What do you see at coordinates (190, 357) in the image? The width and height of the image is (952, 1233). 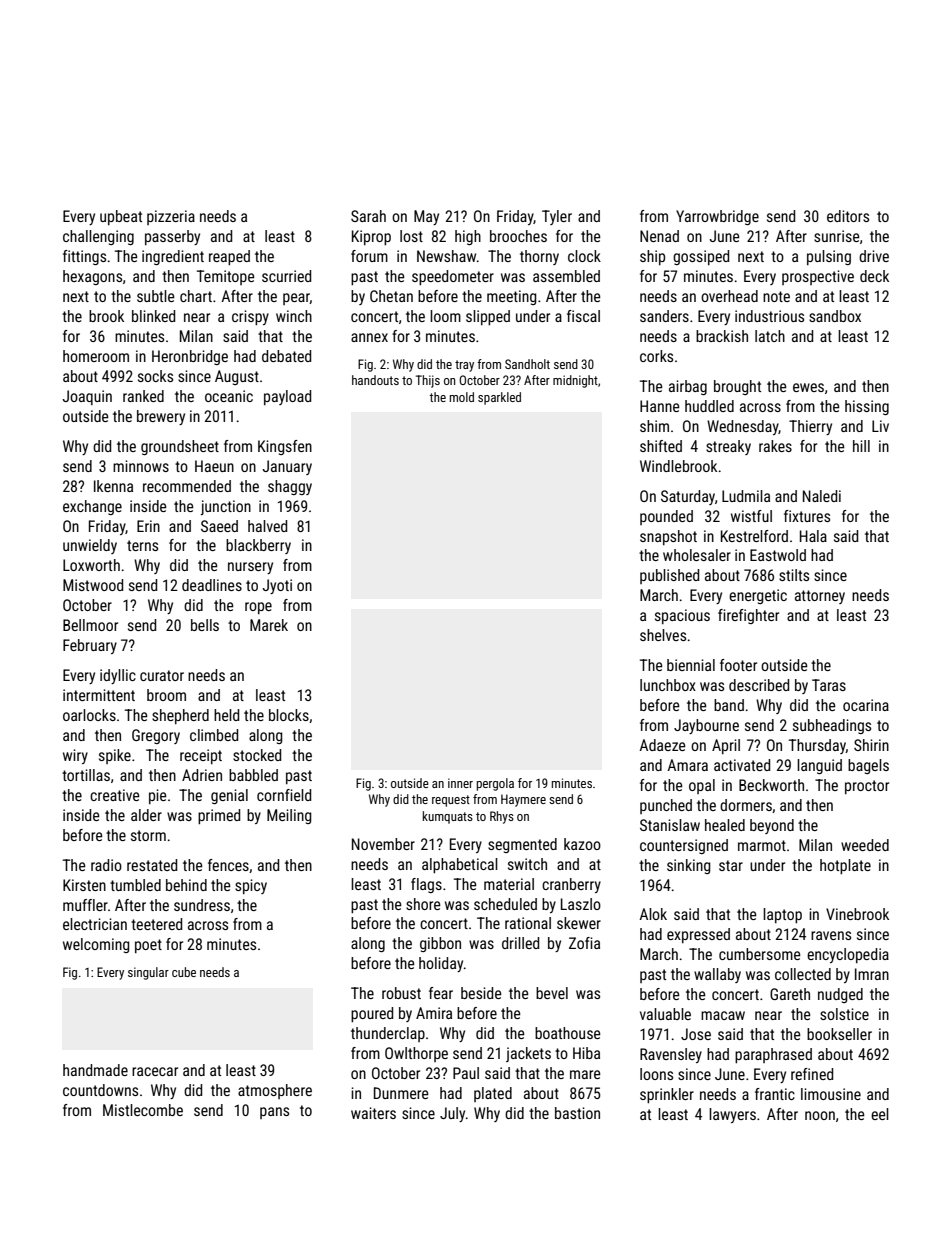 I see `Heronbridge` at bounding box center [190, 357].
